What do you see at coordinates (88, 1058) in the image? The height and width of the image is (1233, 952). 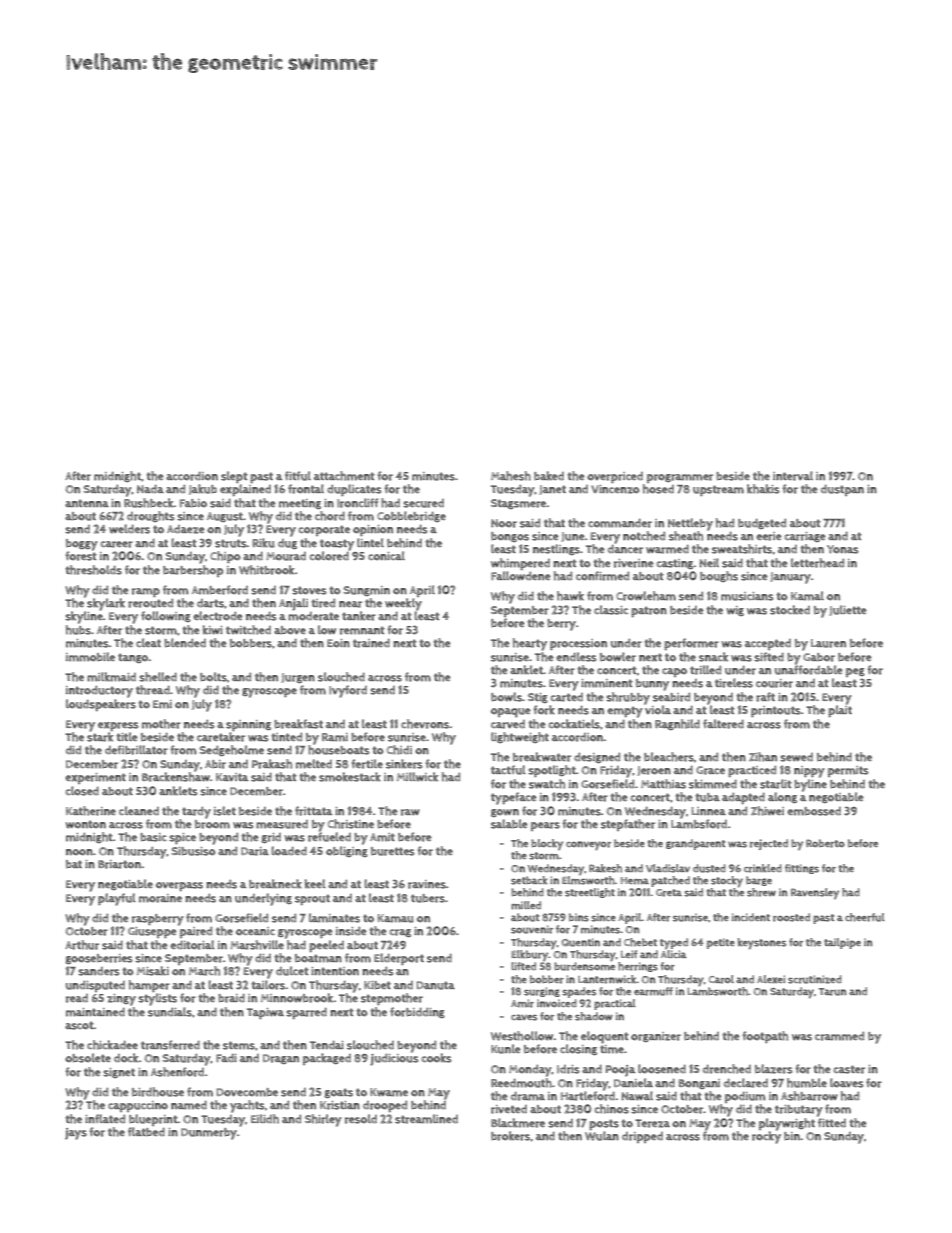 I see `obsolete` at bounding box center [88, 1058].
